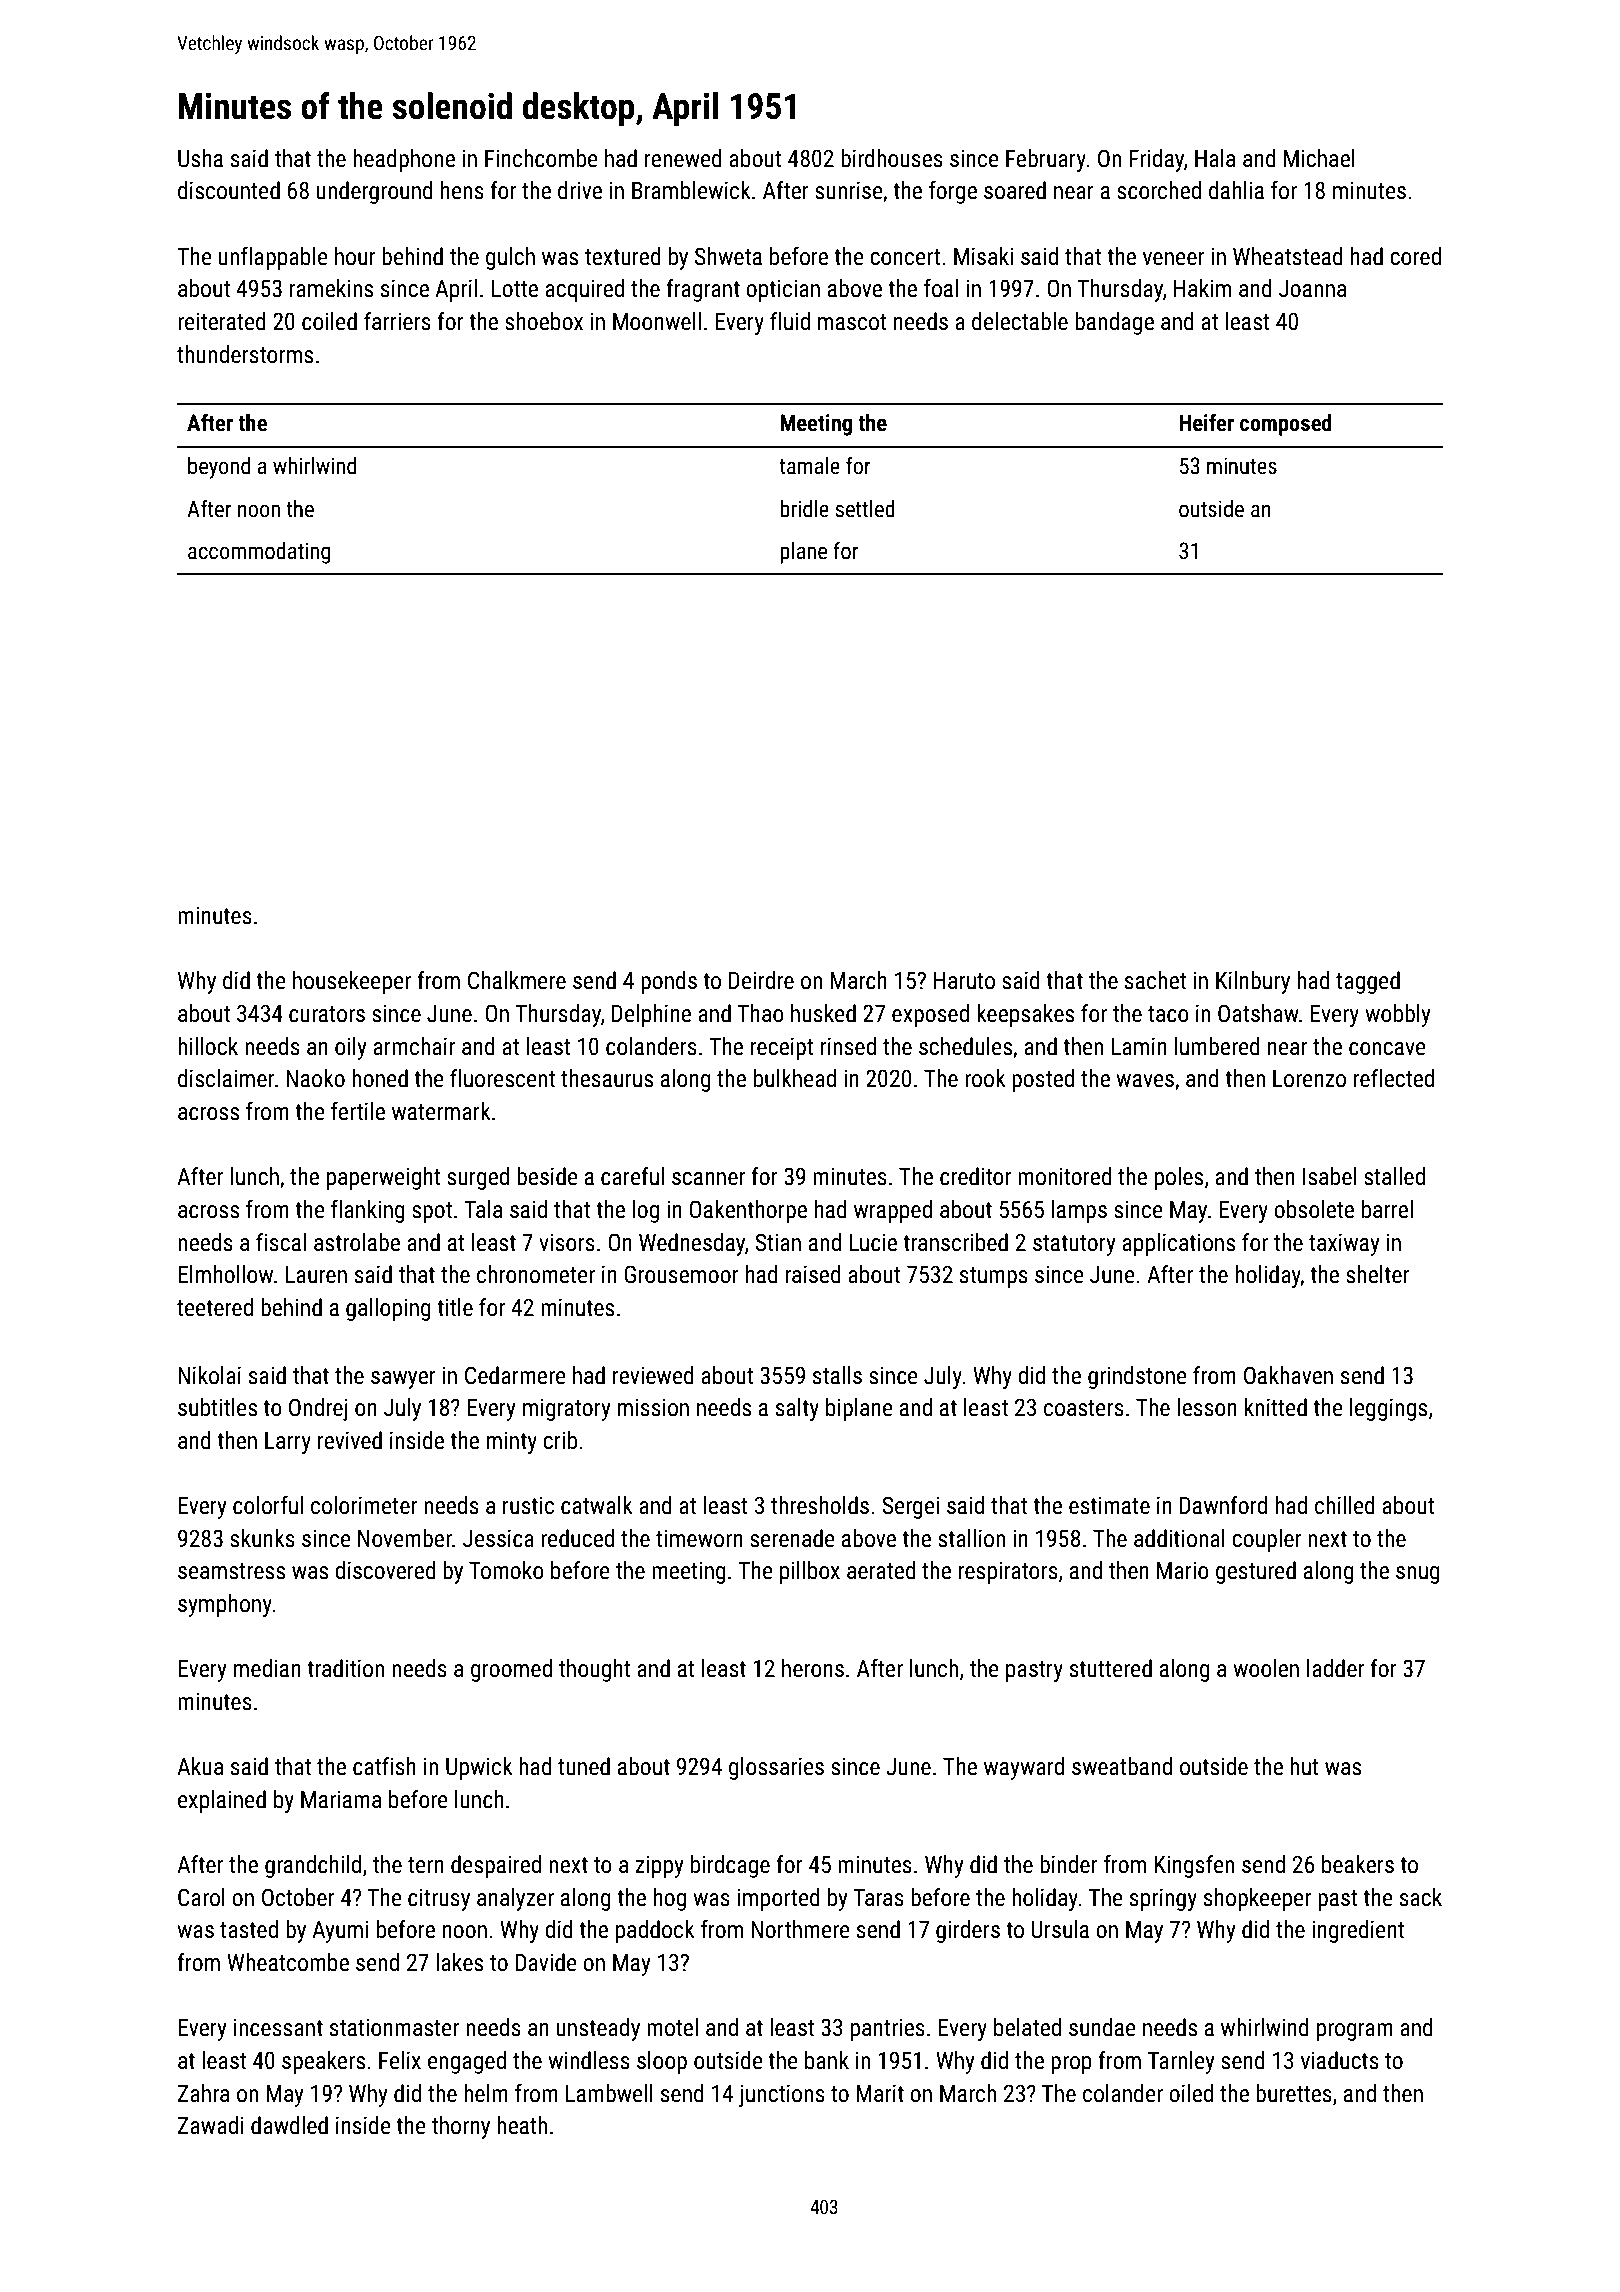 This screenshot has width=1620, height=2292. I want to click on beakers, so click(1358, 1864).
